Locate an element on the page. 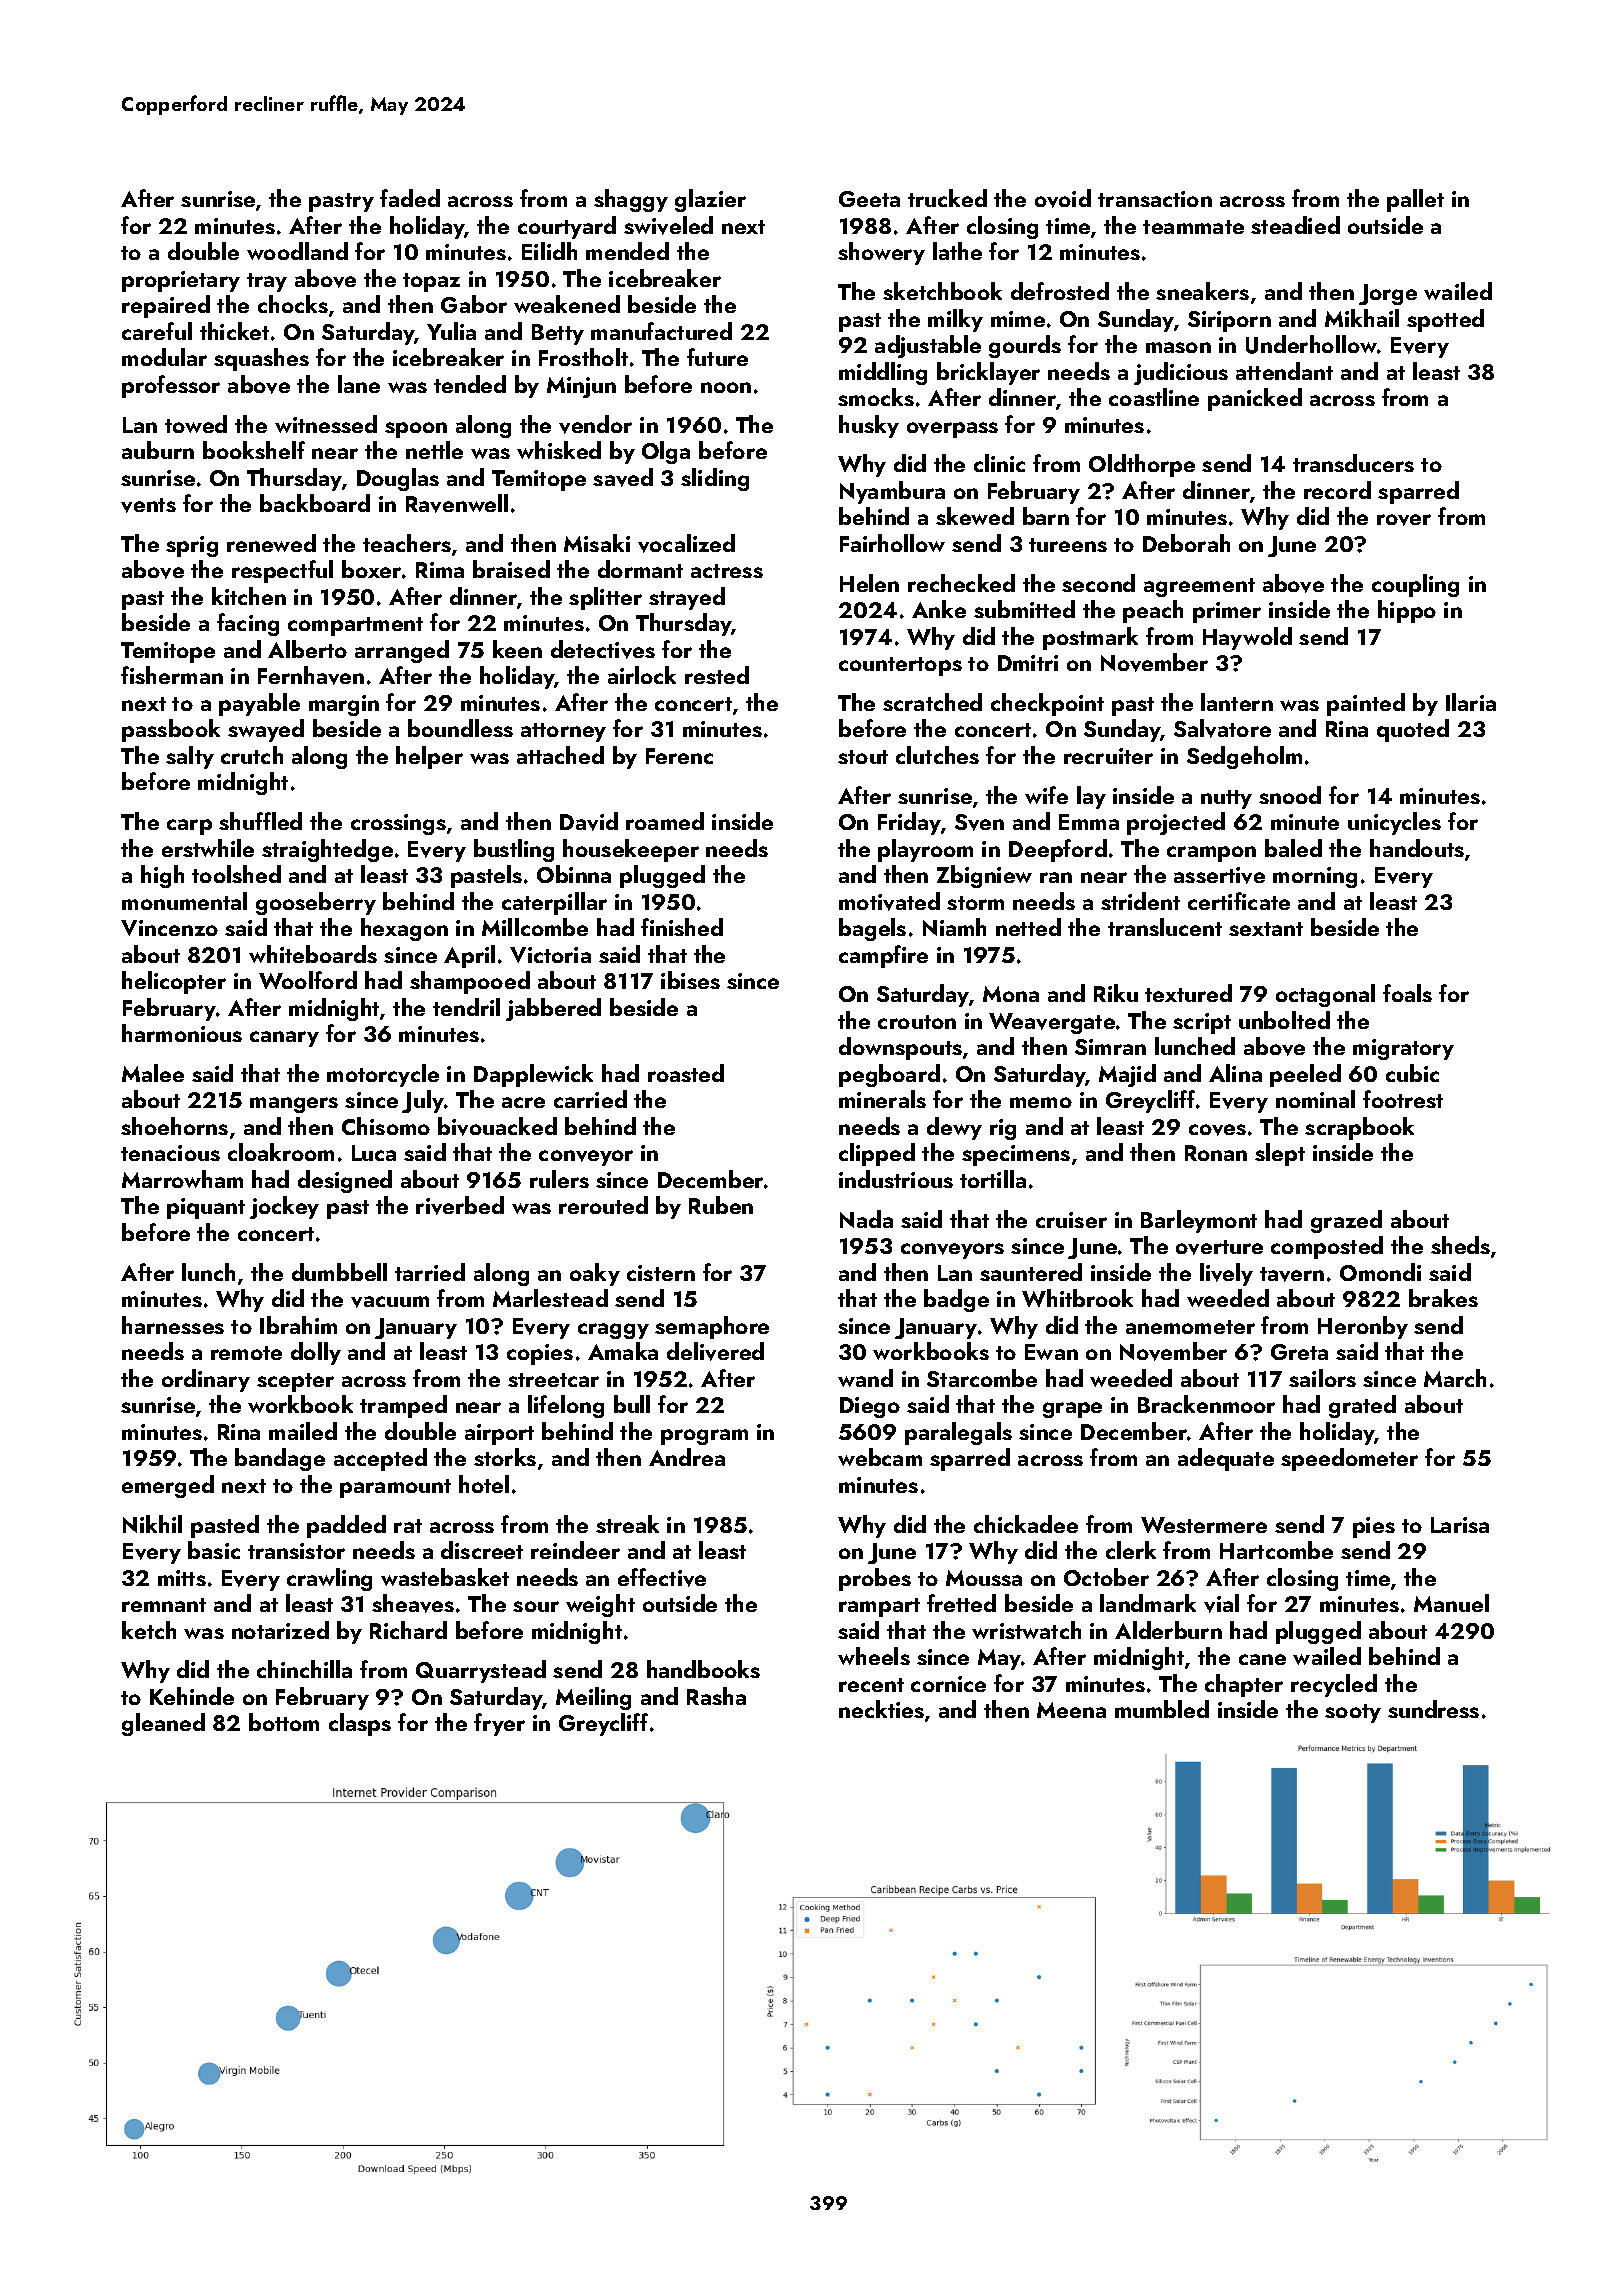  faded is located at coordinates (410, 198).
